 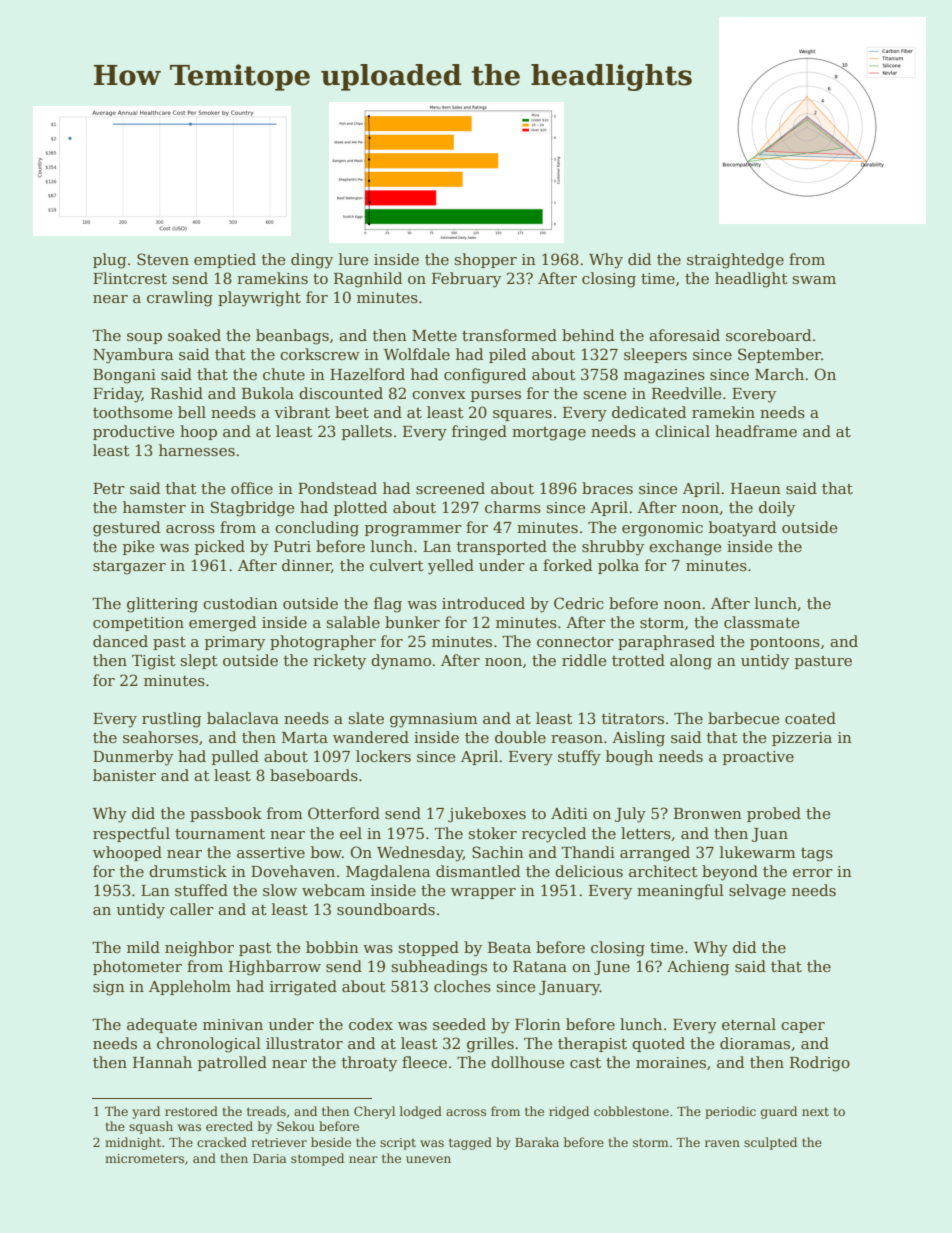 I want to click on straightedge, so click(x=735, y=261).
